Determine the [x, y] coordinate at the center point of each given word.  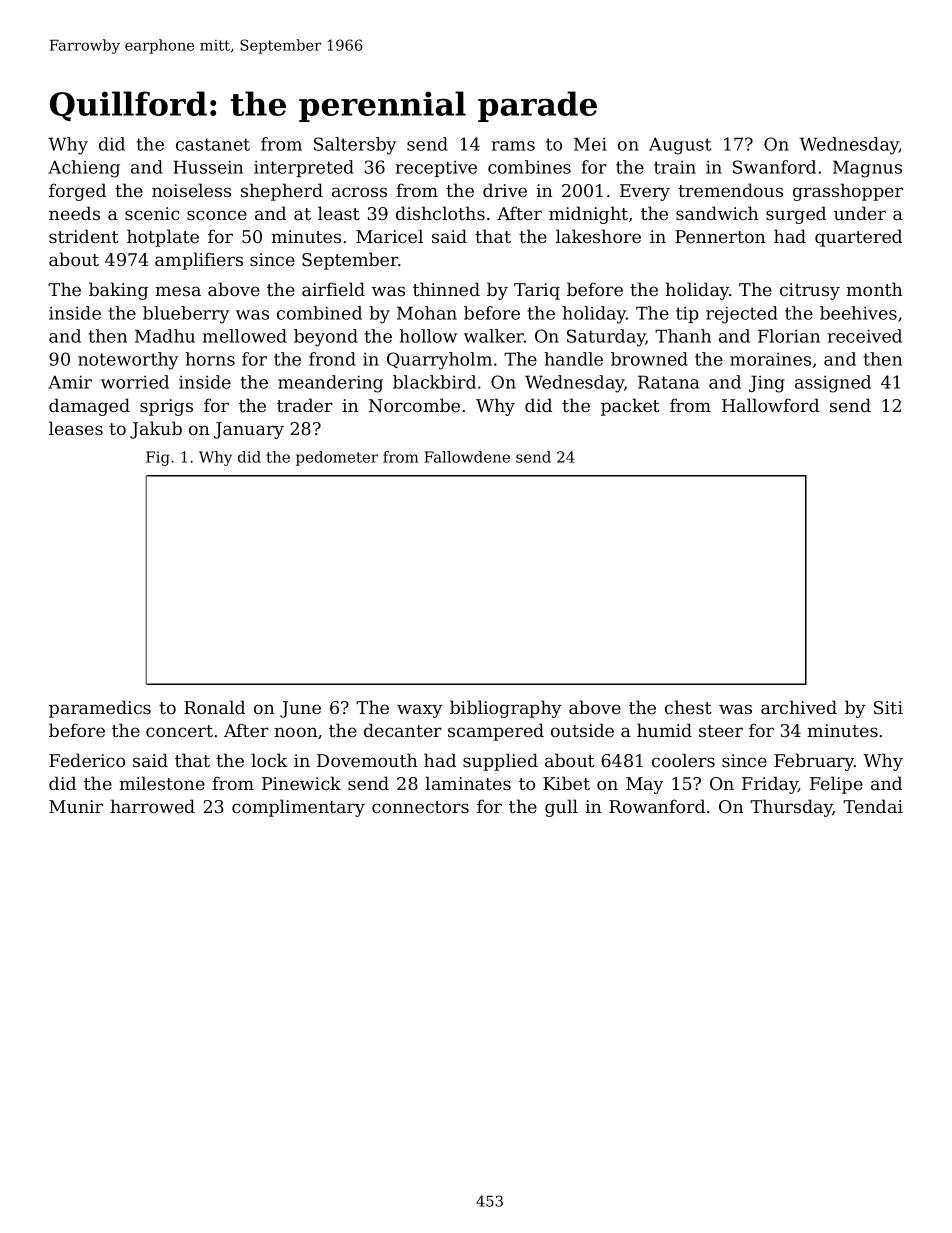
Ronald [214, 707]
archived [799, 707]
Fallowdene [467, 457]
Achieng [84, 169]
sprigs [166, 407]
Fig [158, 458]
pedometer [337, 458]
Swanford [774, 167]
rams [513, 146]
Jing [767, 384]
